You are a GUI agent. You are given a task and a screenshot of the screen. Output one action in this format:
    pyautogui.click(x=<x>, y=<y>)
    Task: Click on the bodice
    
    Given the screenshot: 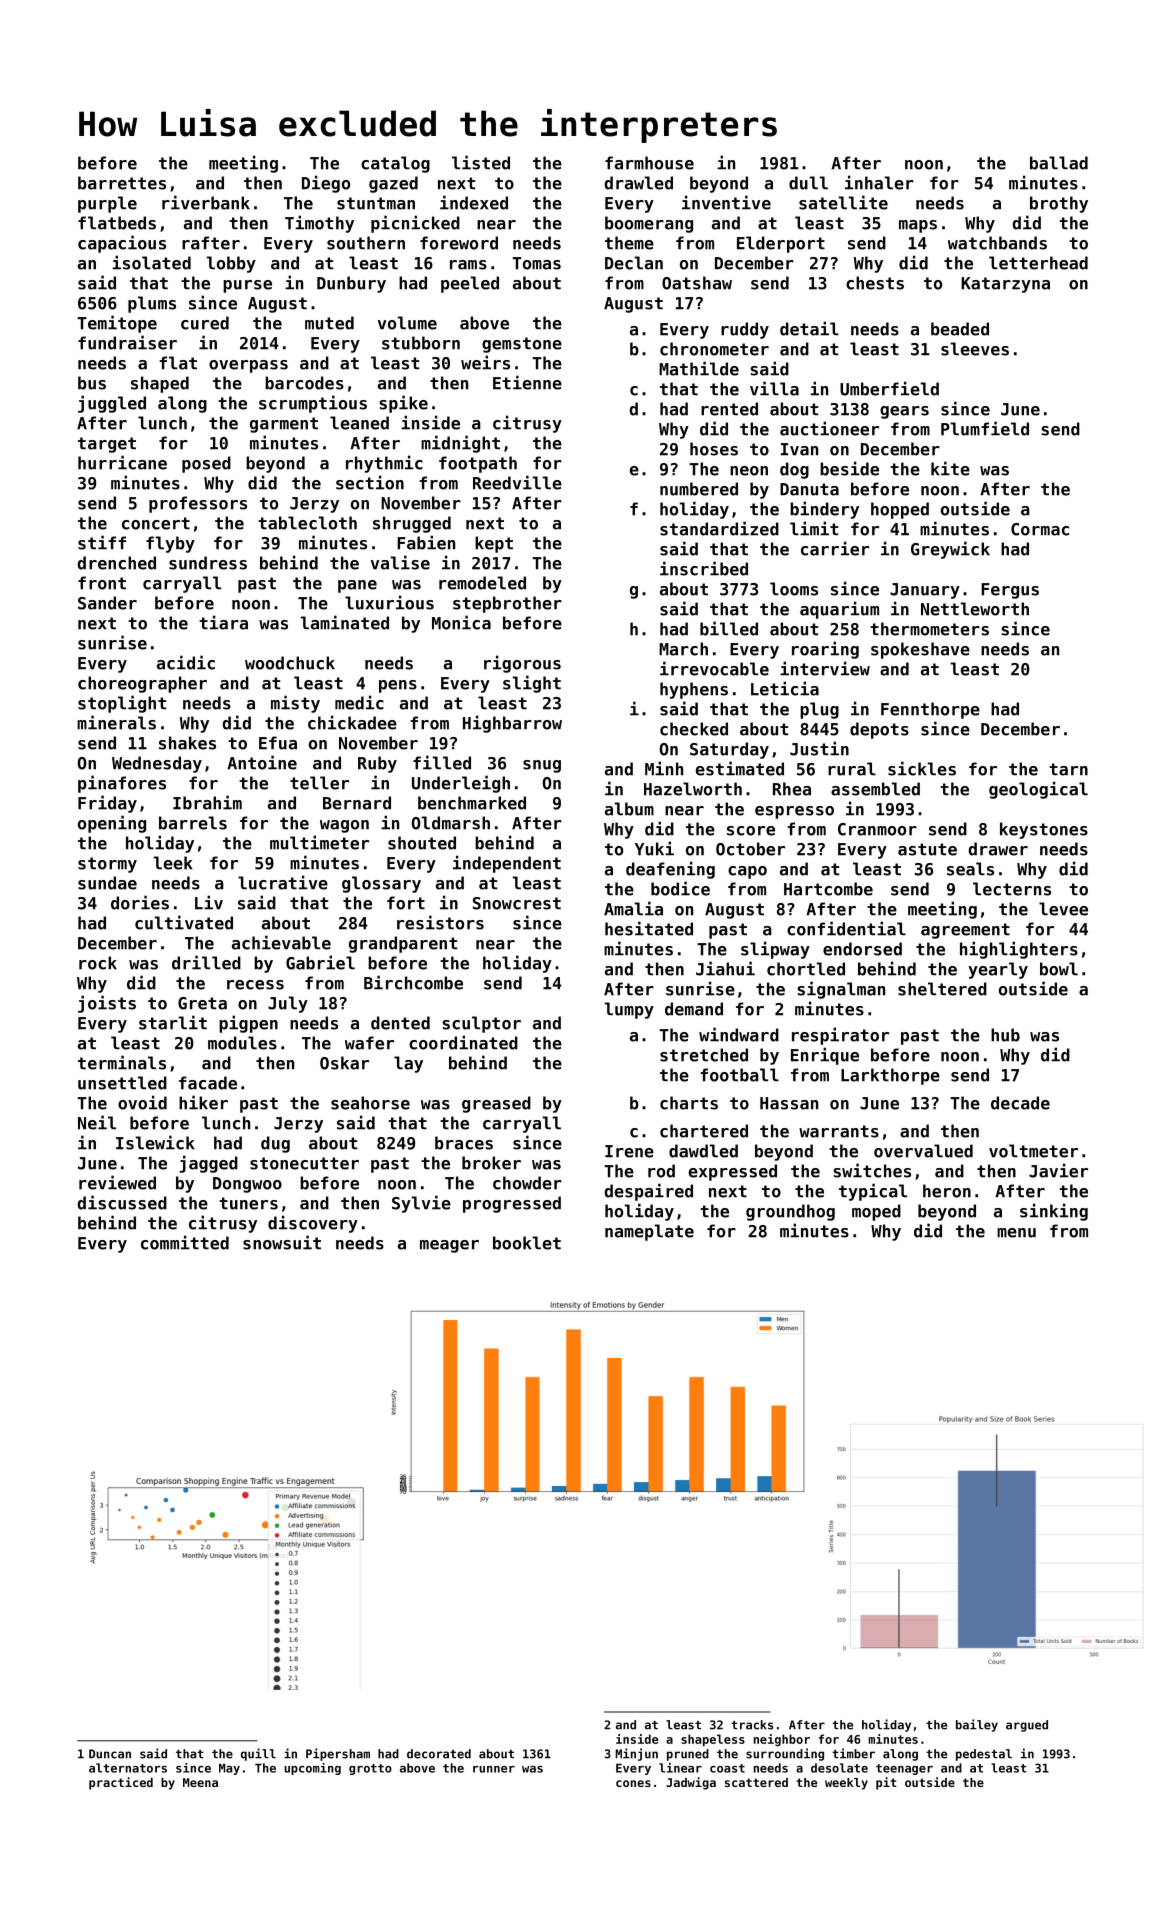 What is the action you would take?
    pyautogui.click(x=680, y=888)
